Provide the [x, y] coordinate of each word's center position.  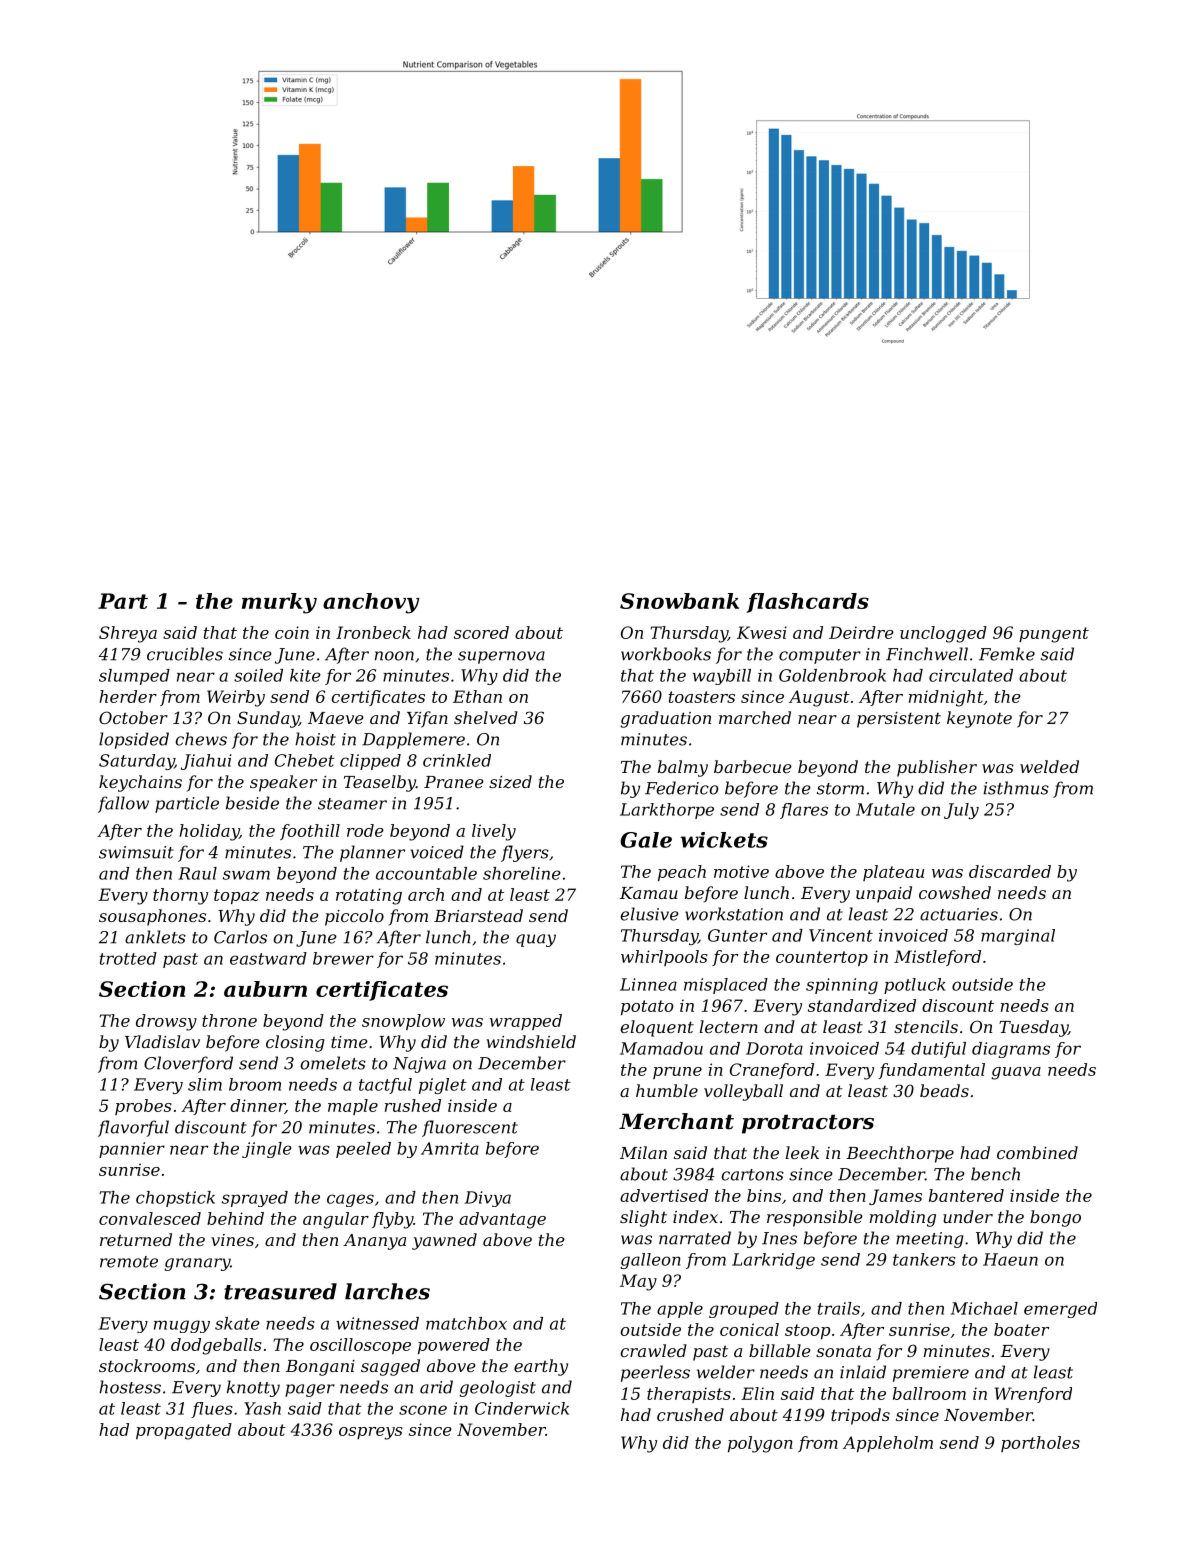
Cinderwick [522, 1408]
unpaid [884, 894]
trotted [128, 958]
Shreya [128, 634]
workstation [734, 914]
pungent [1054, 635]
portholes [1040, 1444]
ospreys [371, 1433]
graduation [665, 719]
